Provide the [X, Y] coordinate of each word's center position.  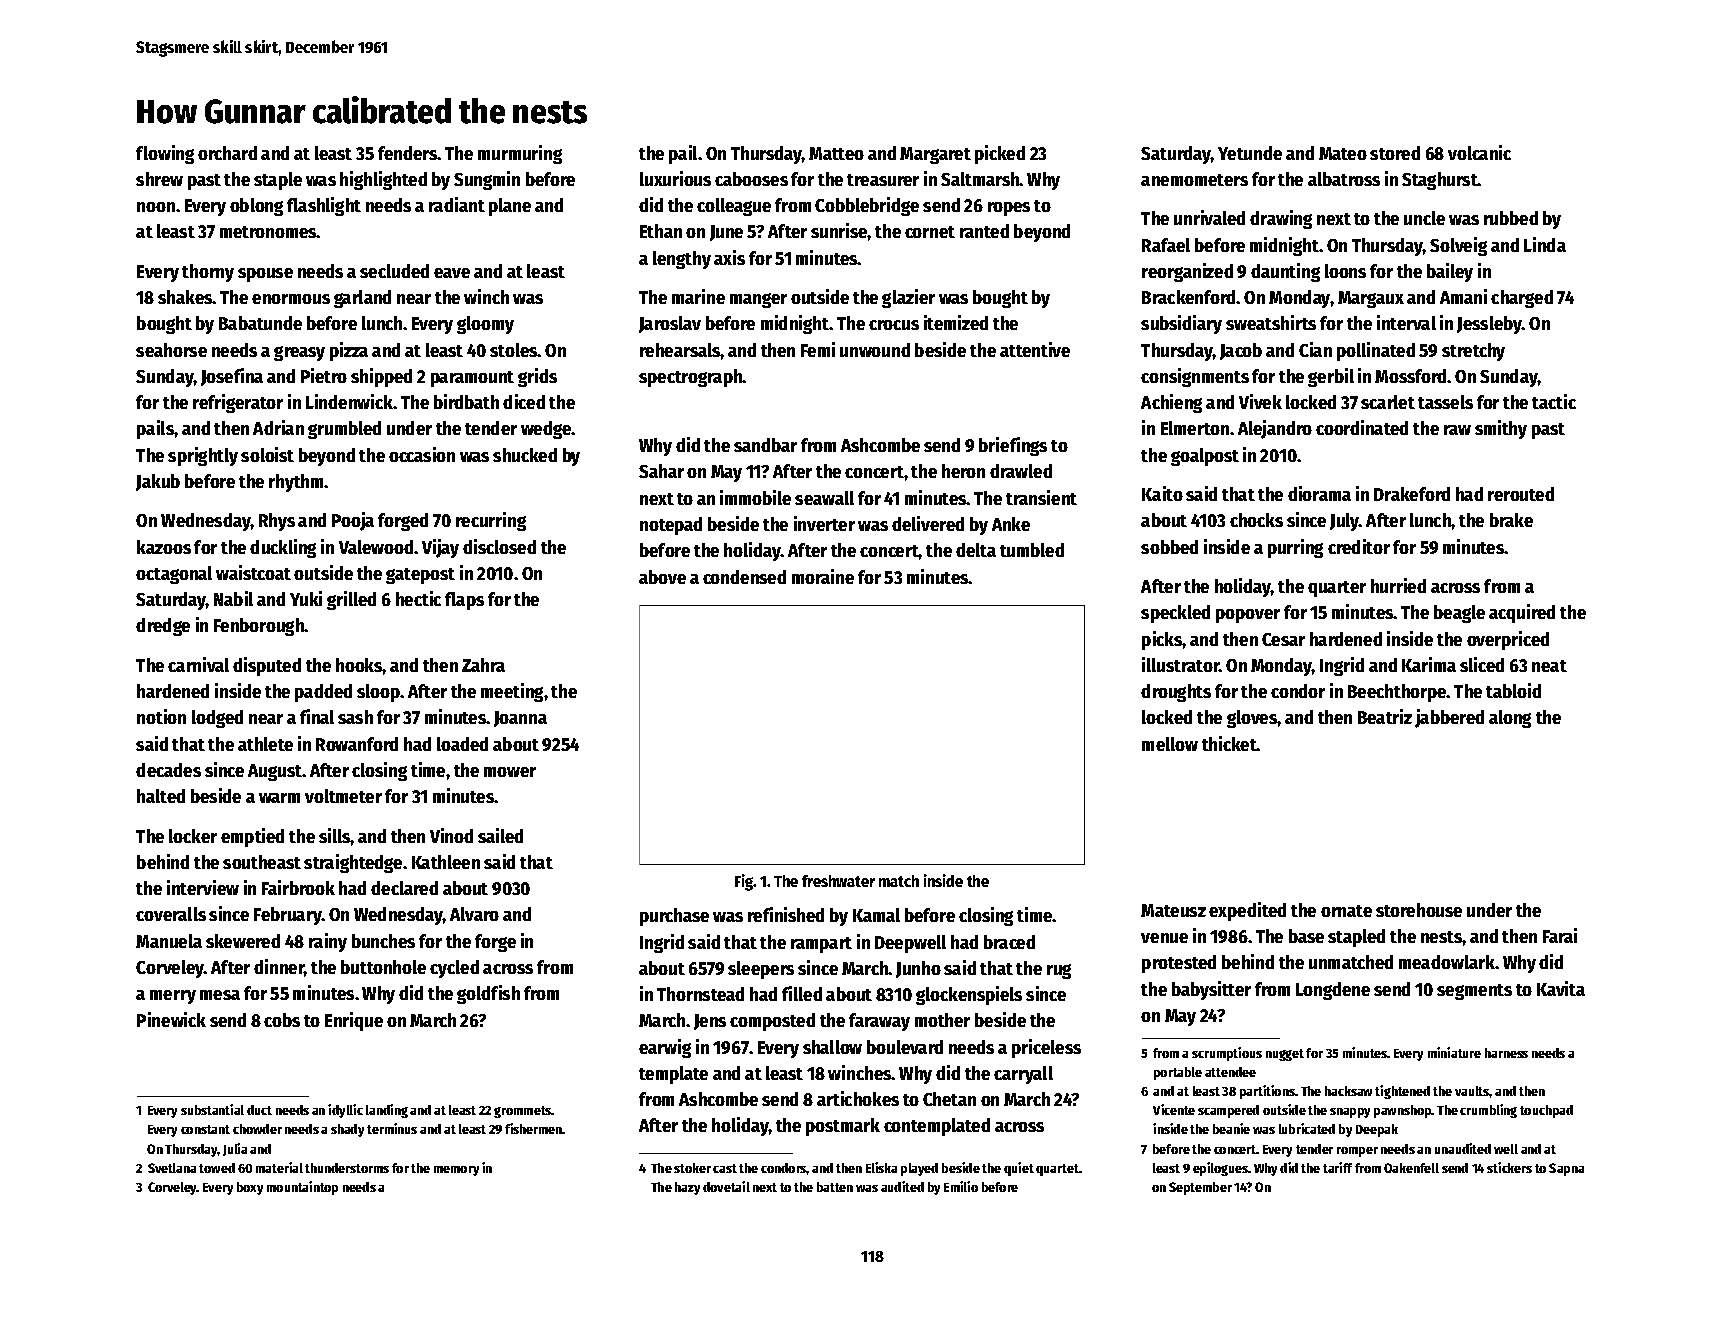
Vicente [1174, 1109]
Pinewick [171, 1019]
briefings [1013, 446]
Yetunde [1250, 153]
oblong [256, 207]
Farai [1560, 935]
